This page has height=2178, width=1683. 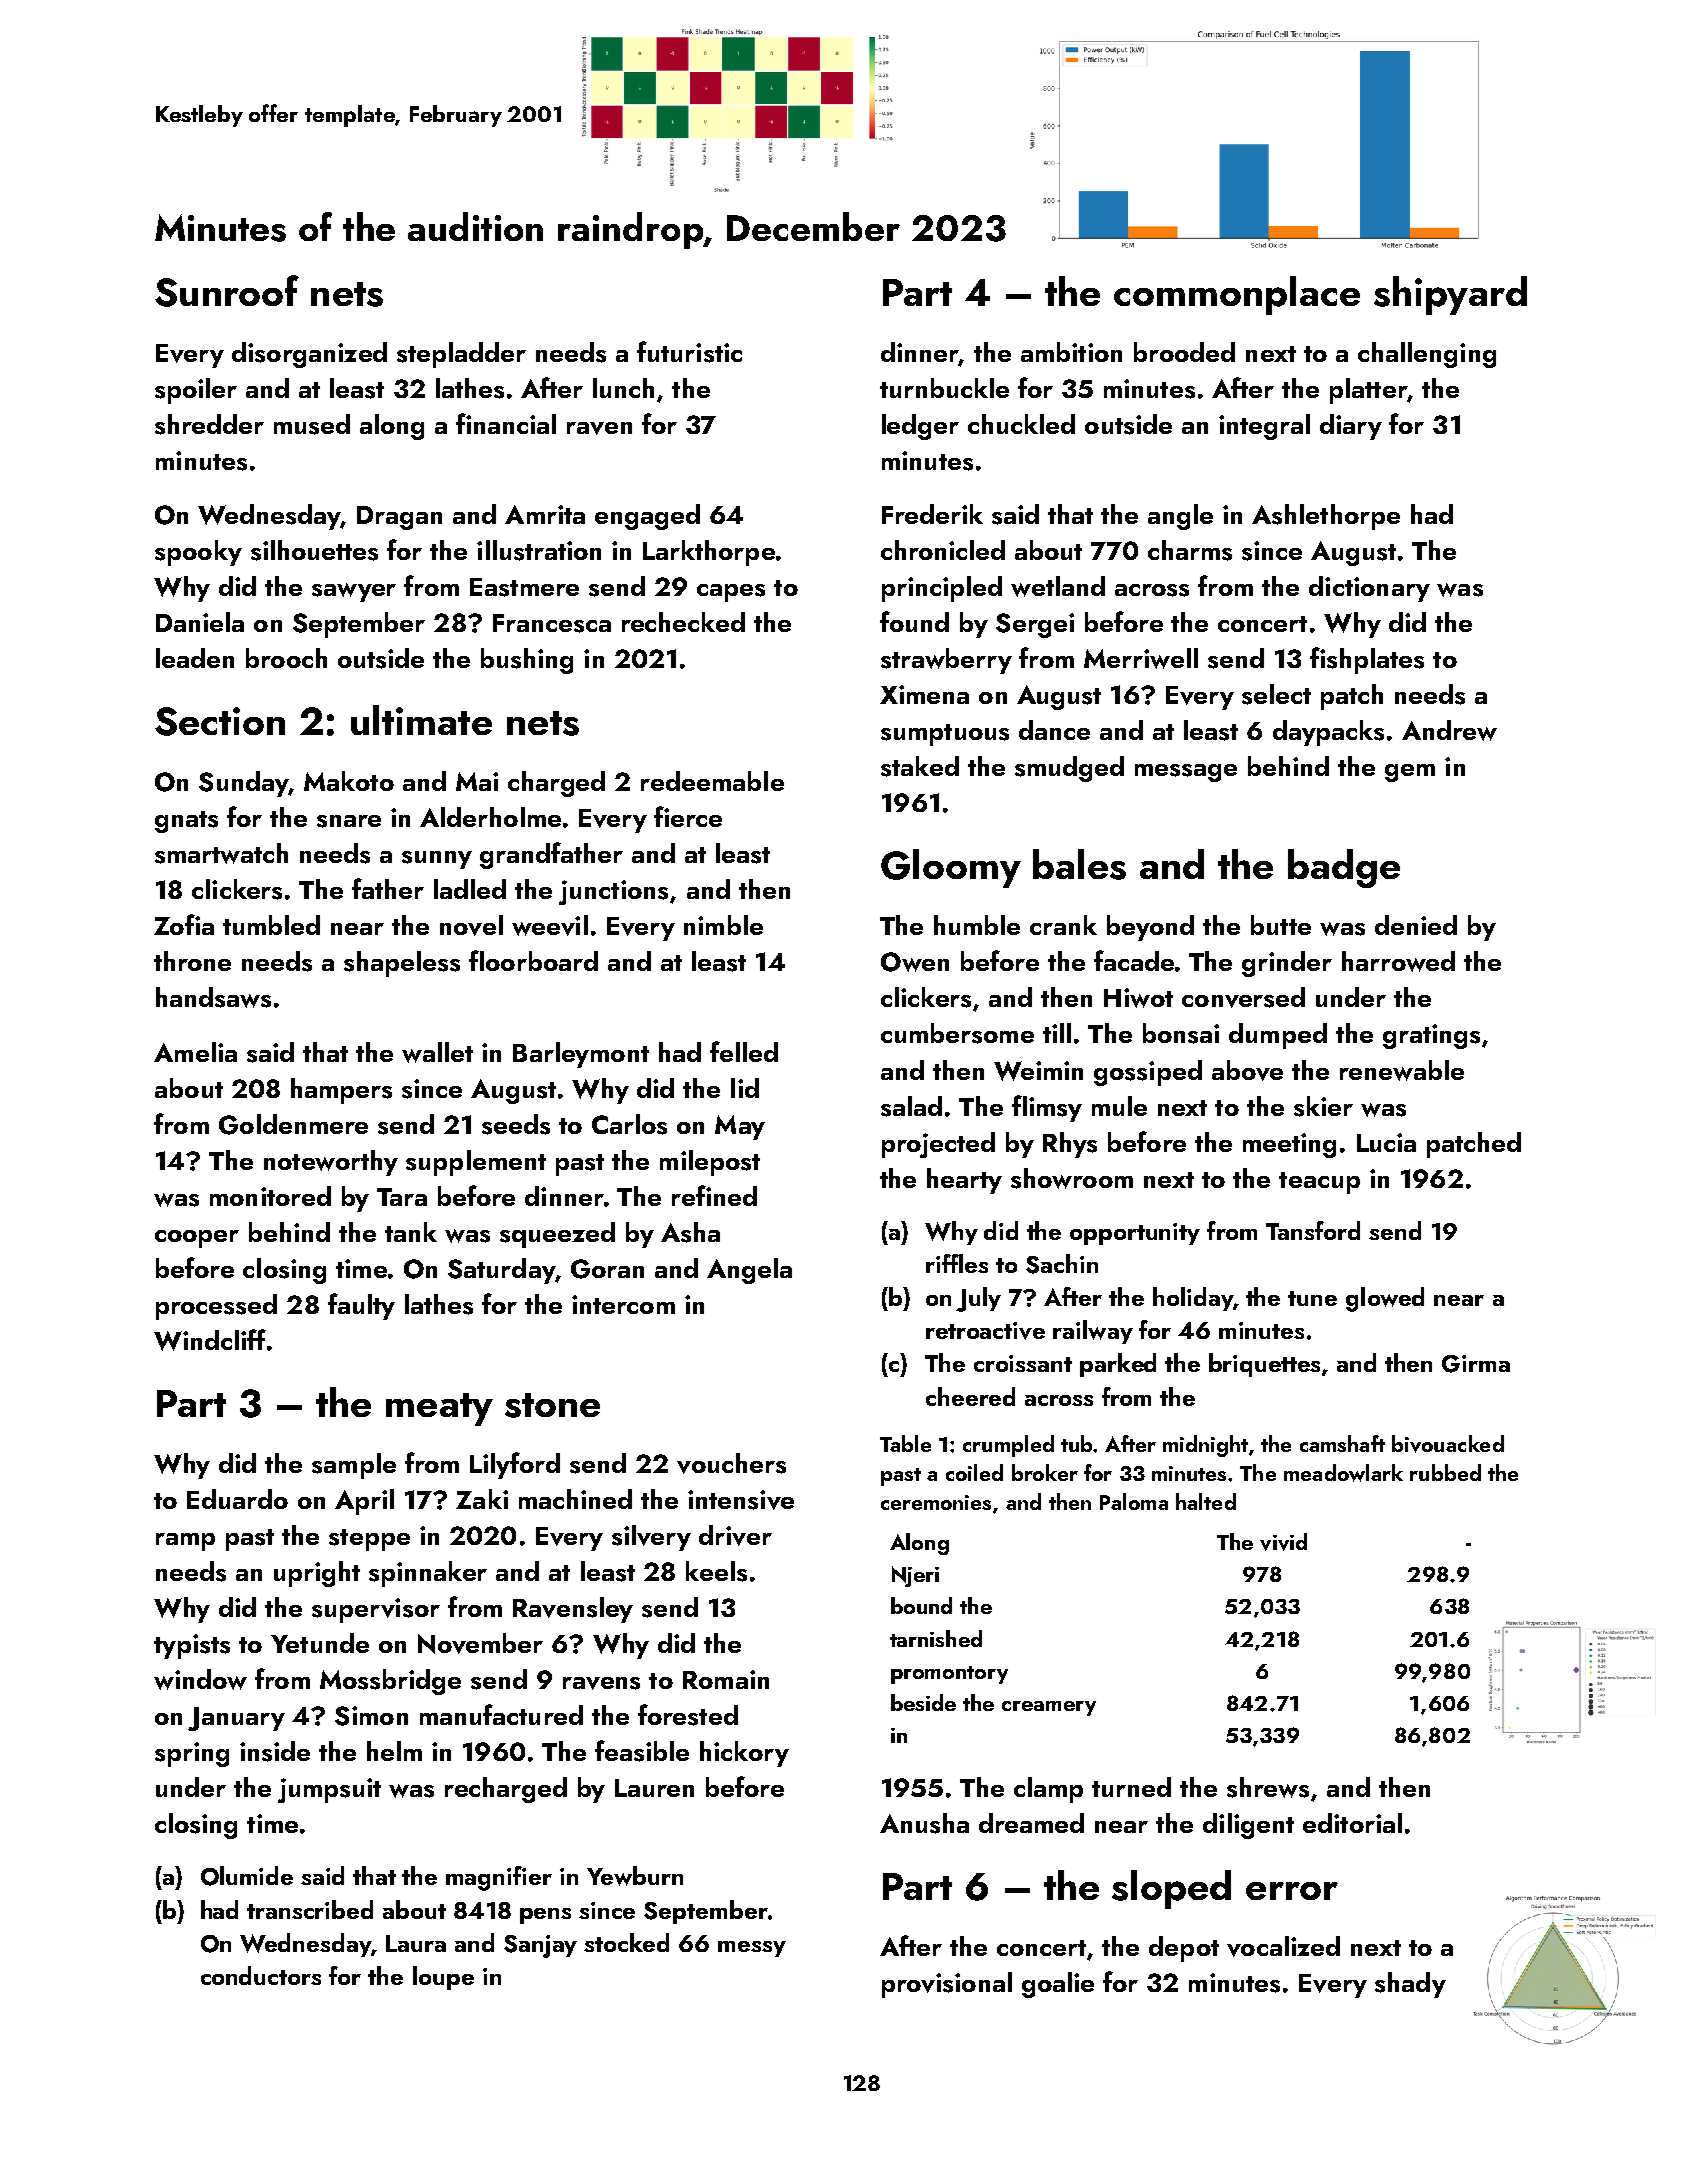 I want to click on Alderholme, so click(x=490, y=817).
